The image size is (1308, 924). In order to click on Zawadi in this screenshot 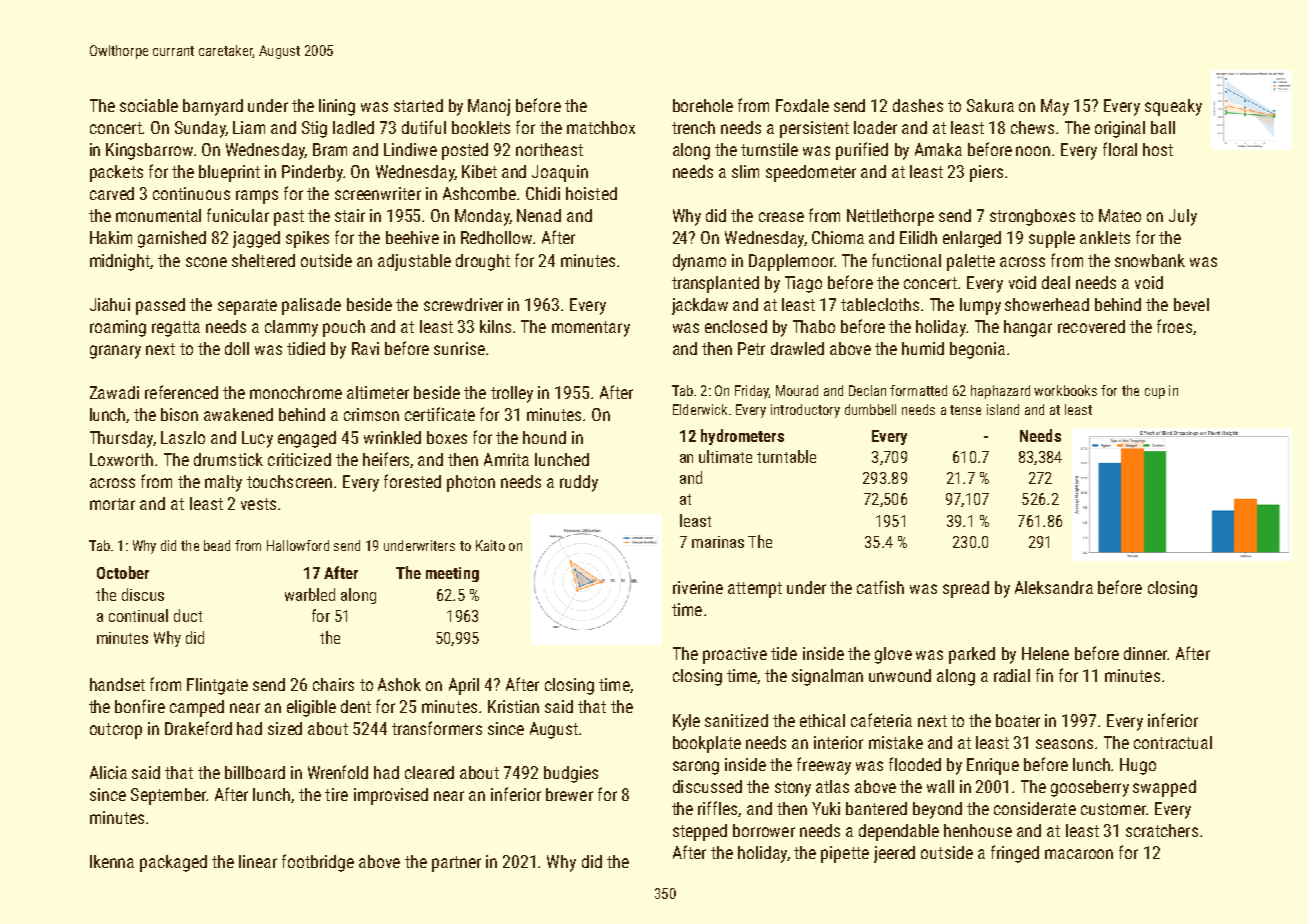, I will do `click(114, 392)`.
